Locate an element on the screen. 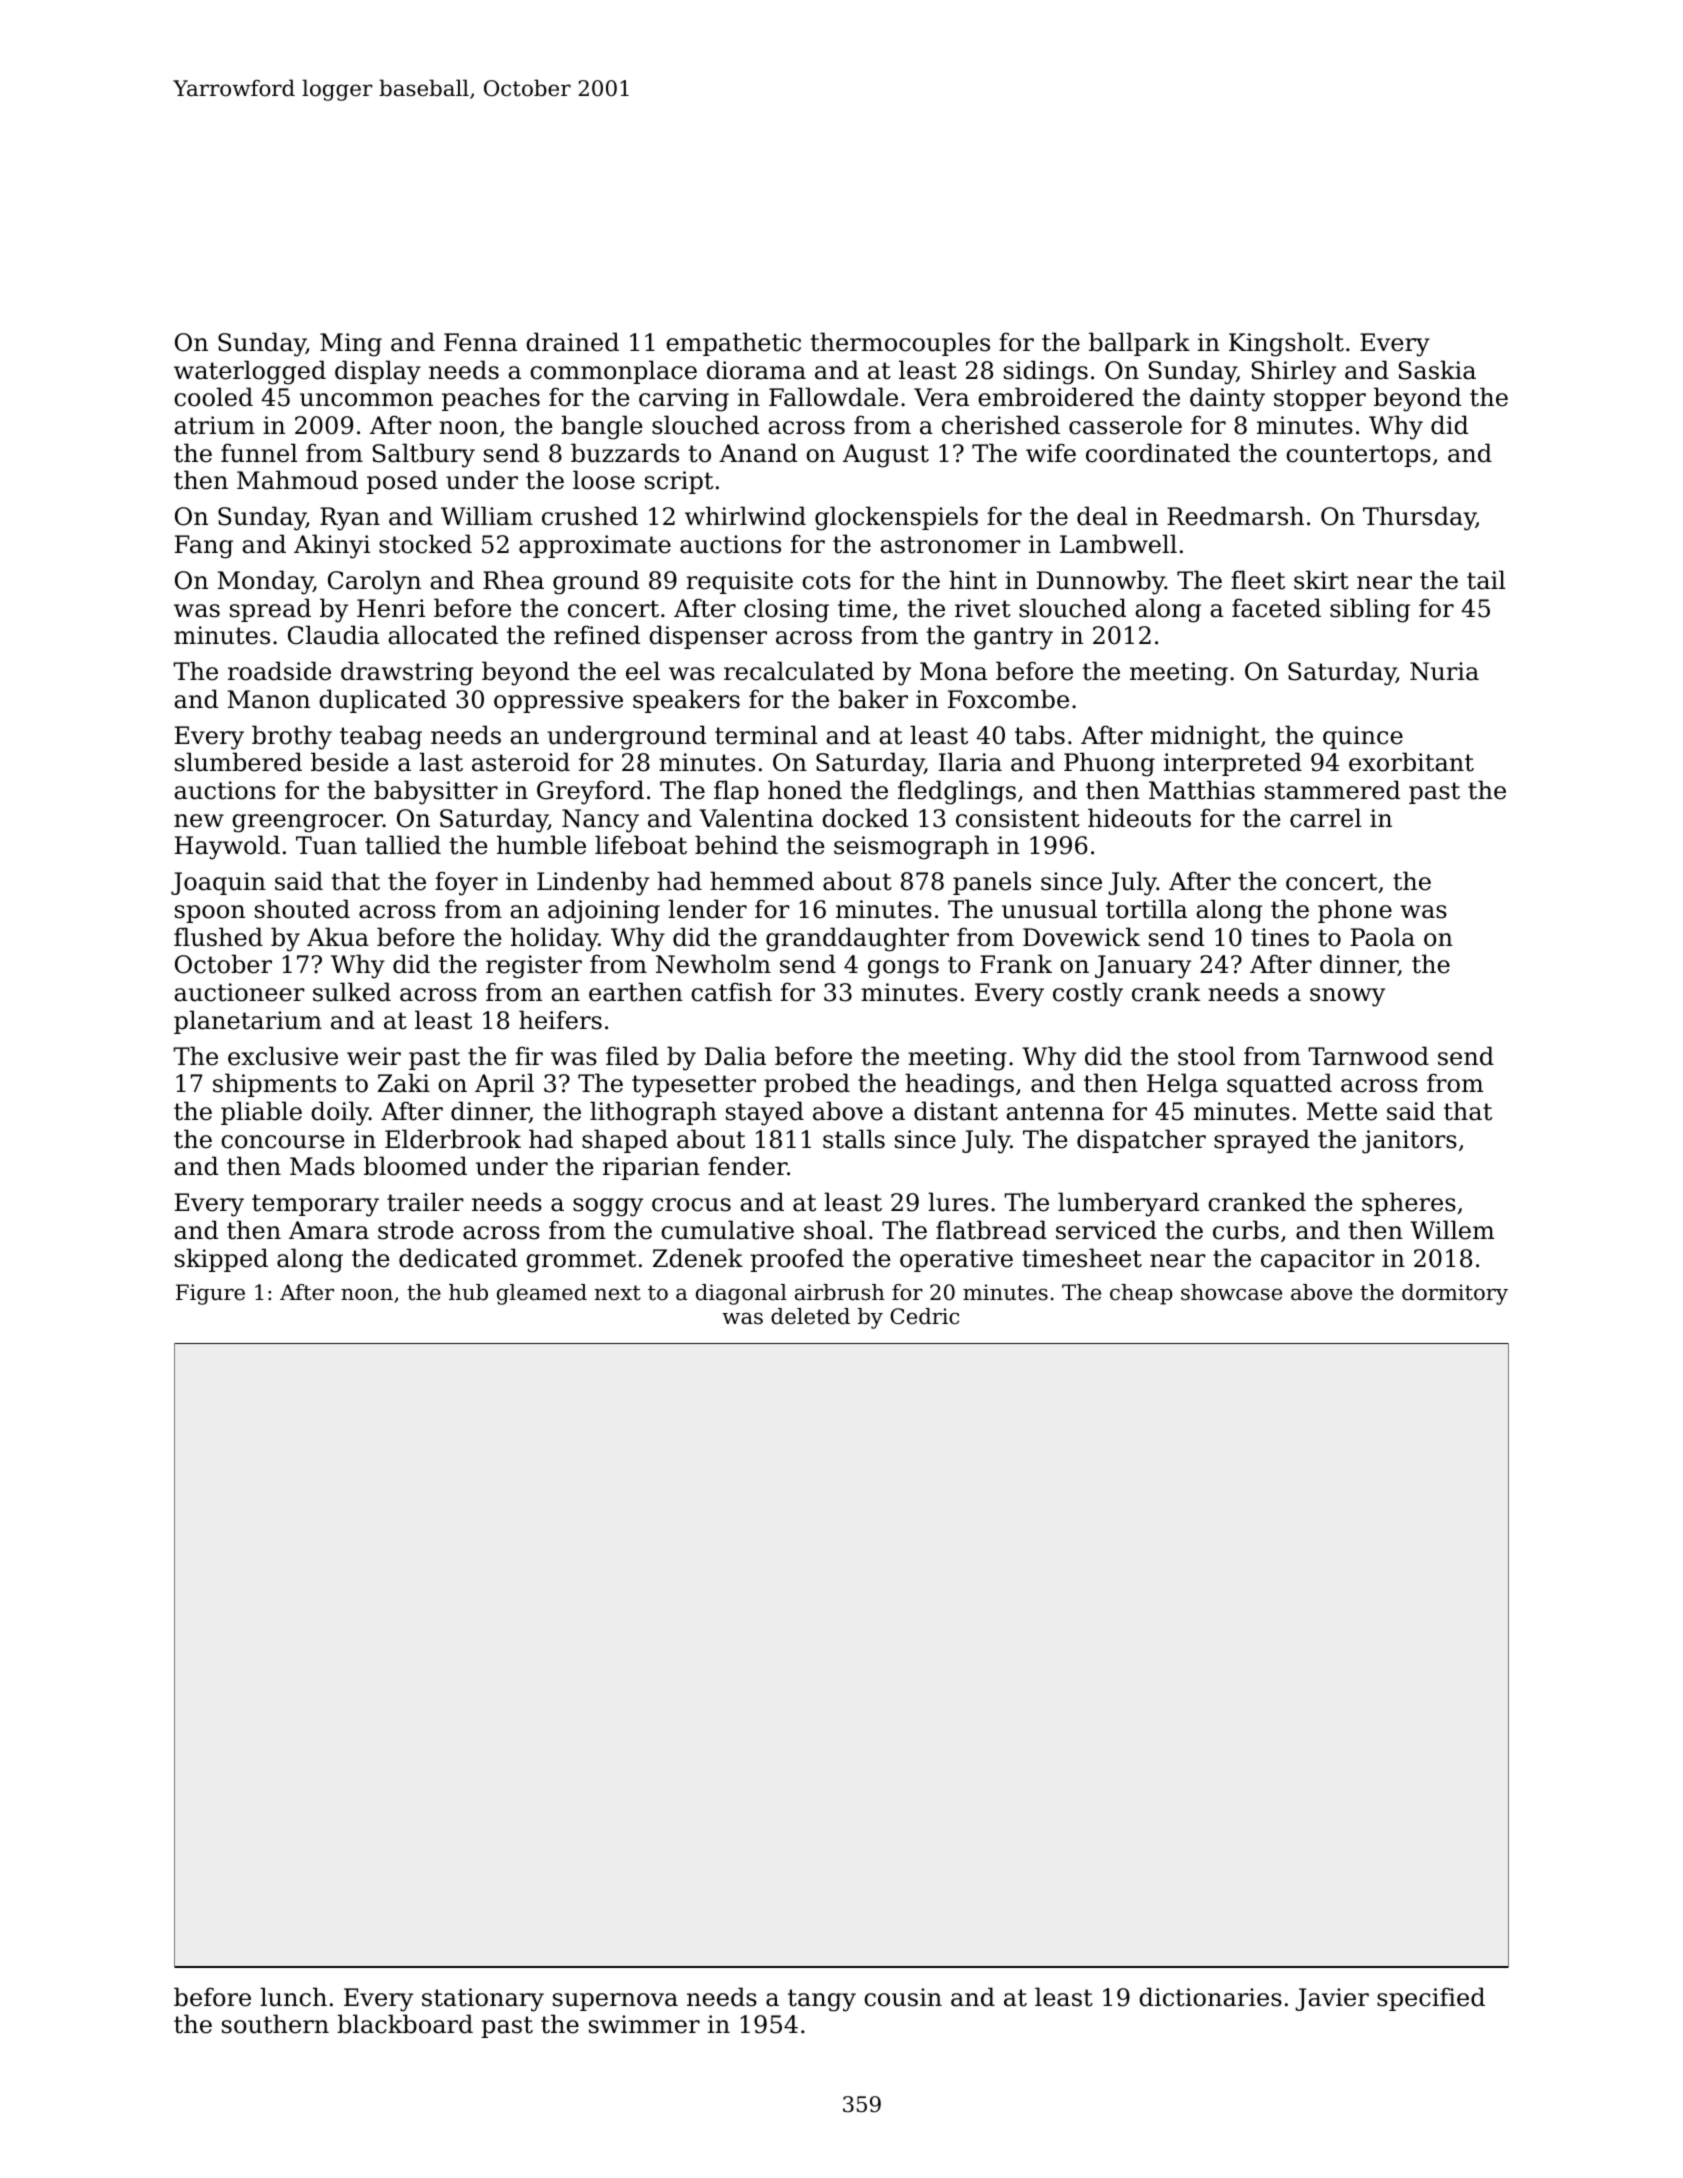  asteroid is located at coordinates (521, 762).
